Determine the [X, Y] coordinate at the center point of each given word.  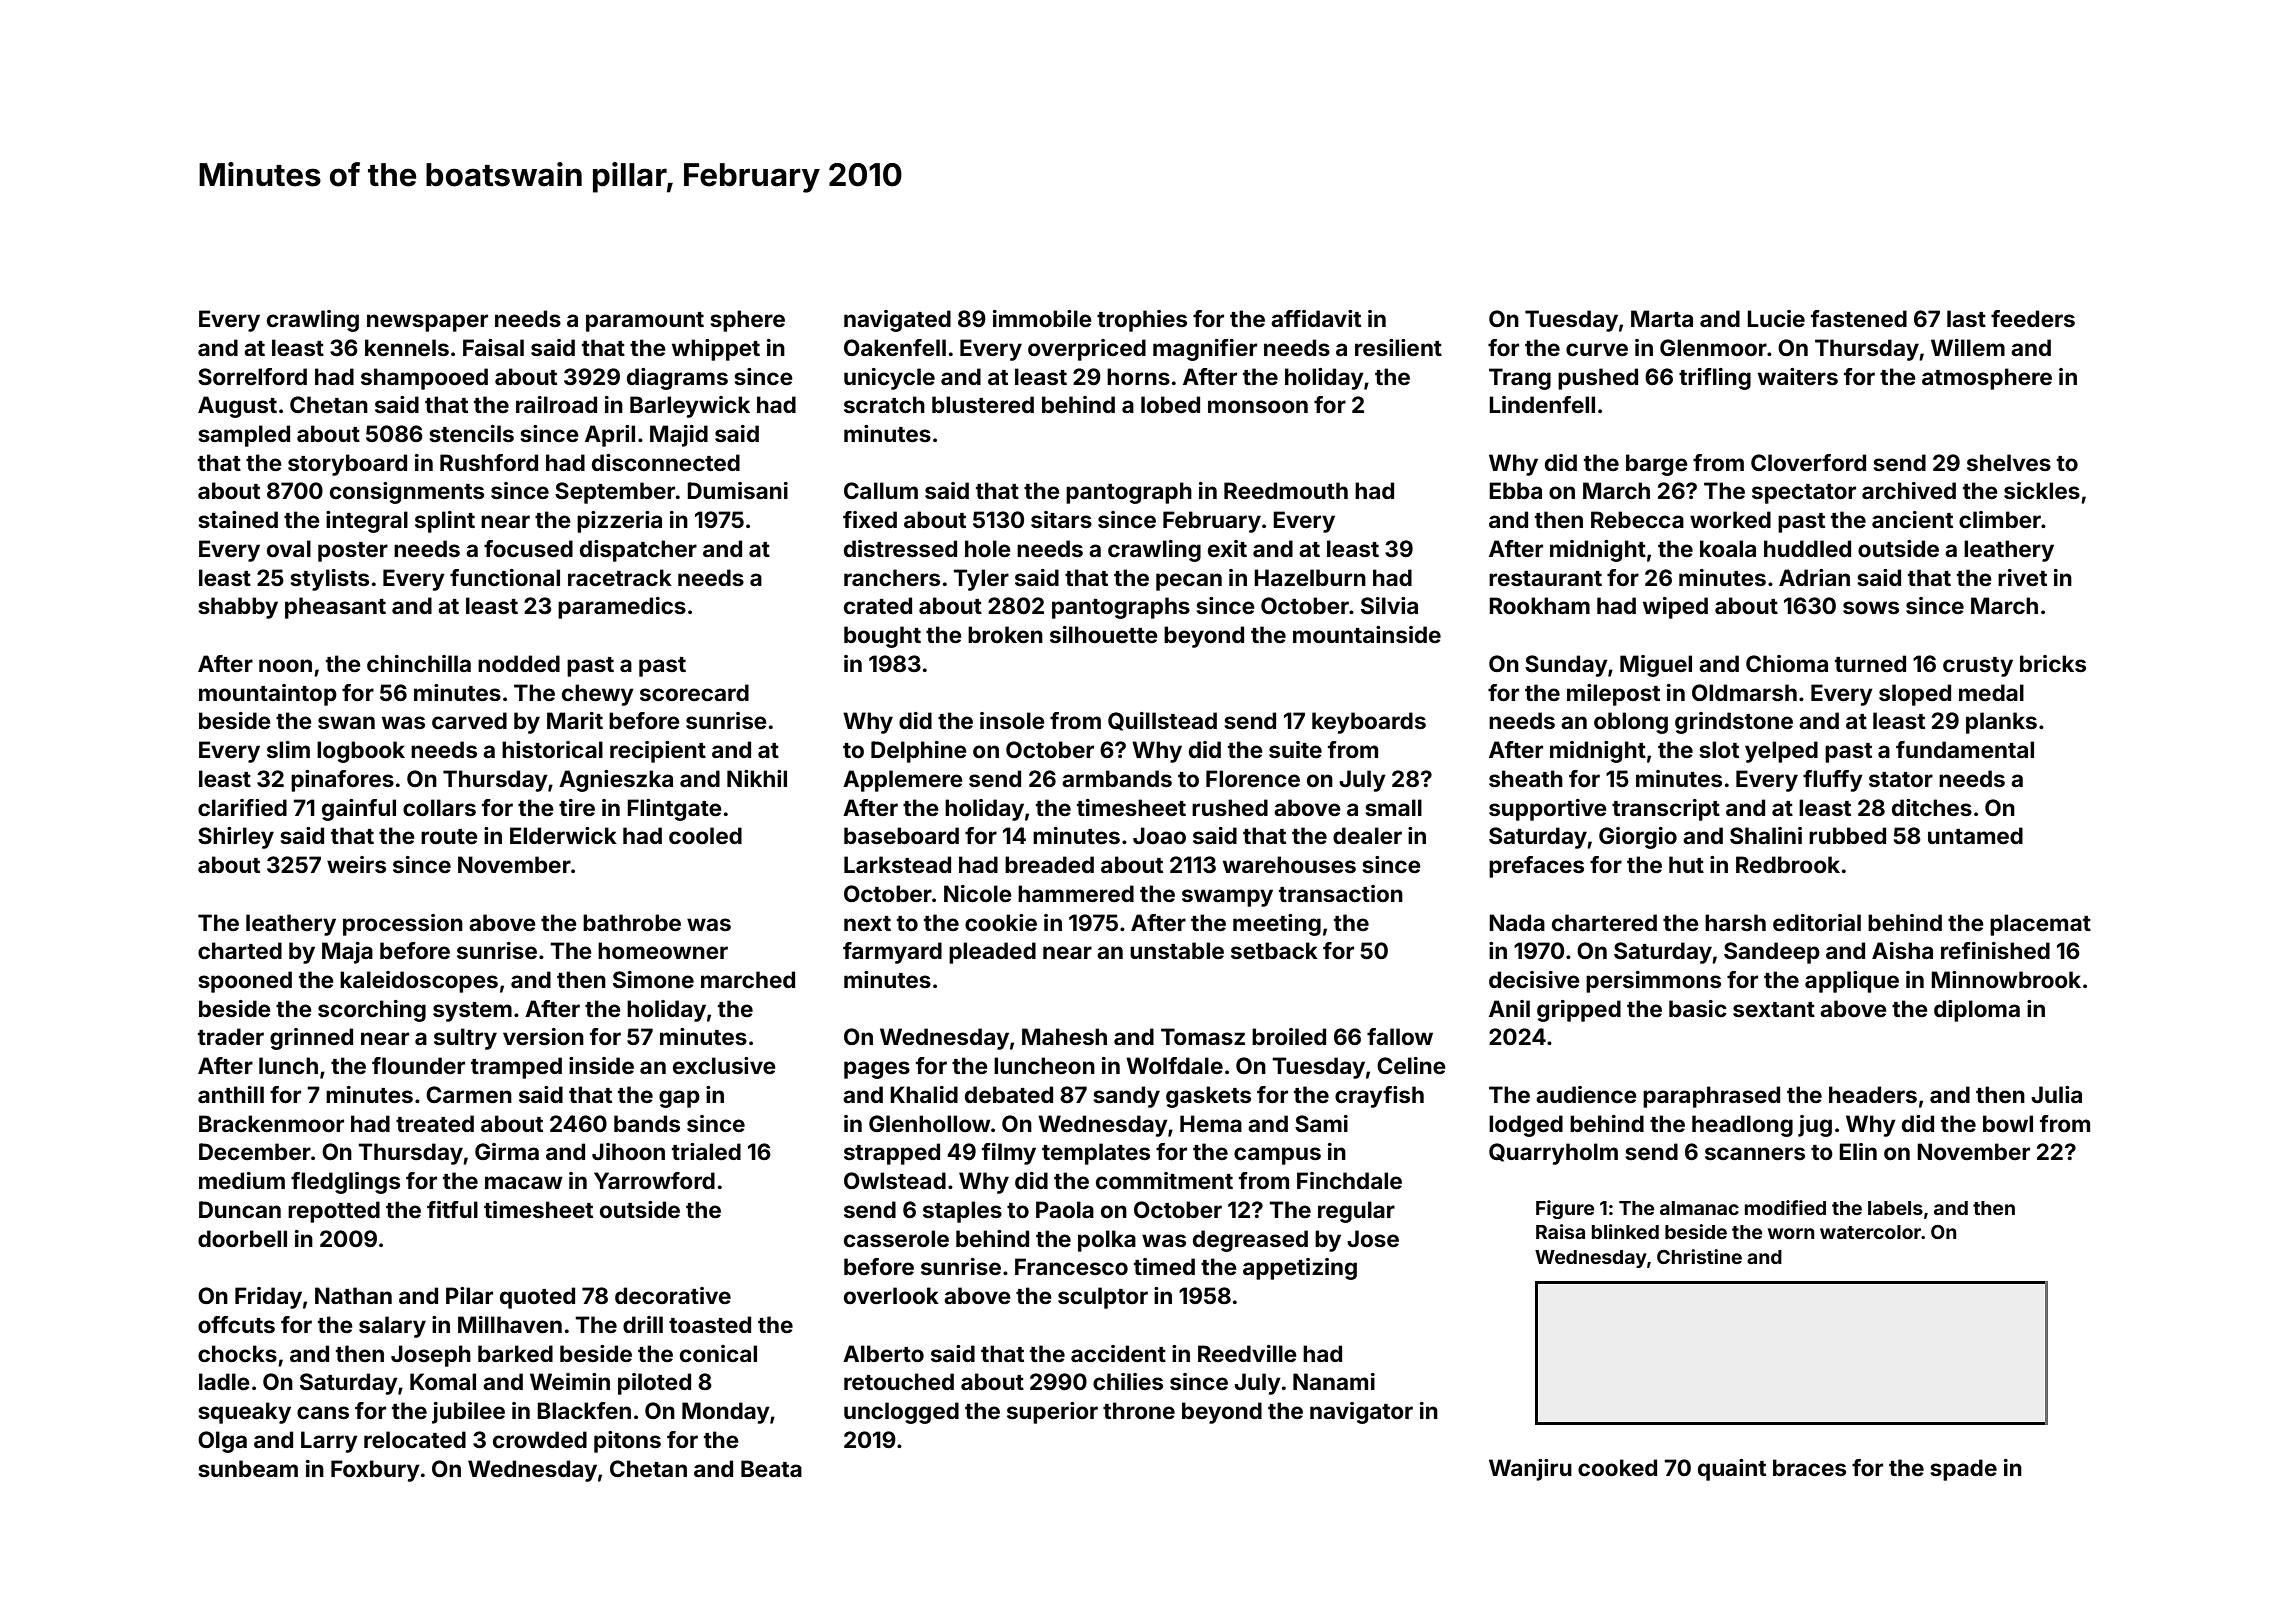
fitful [452, 1209]
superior [1052, 1413]
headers [1873, 1094]
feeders [2033, 318]
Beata [771, 1468]
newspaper [427, 323]
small [1393, 807]
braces [1809, 1467]
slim [288, 749]
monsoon [1258, 406]
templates [1096, 1154]
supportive [1548, 810]
